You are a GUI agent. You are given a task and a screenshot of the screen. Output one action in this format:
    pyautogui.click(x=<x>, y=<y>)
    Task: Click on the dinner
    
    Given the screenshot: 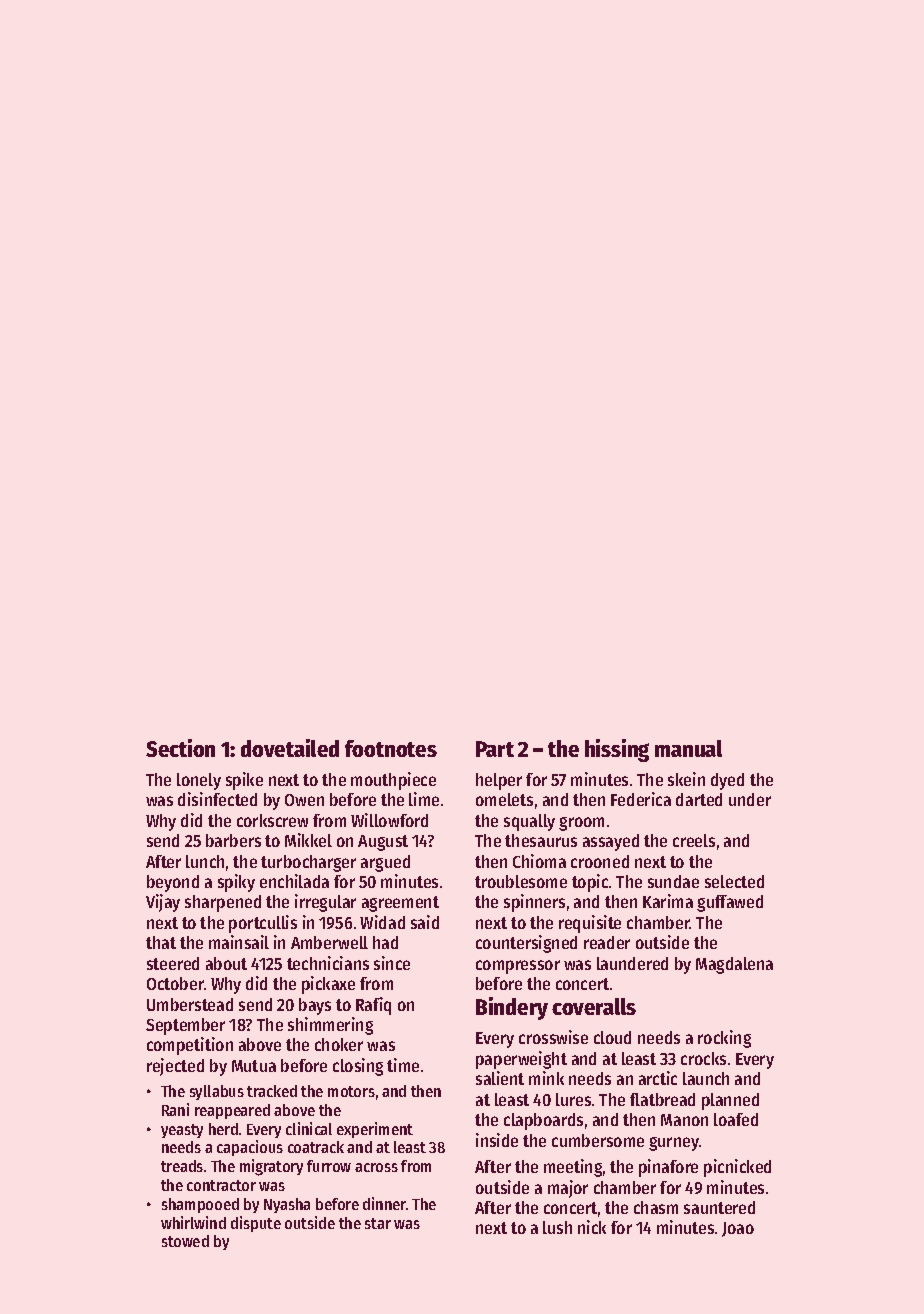 What is the action you would take?
    pyautogui.click(x=384, y=1203)
